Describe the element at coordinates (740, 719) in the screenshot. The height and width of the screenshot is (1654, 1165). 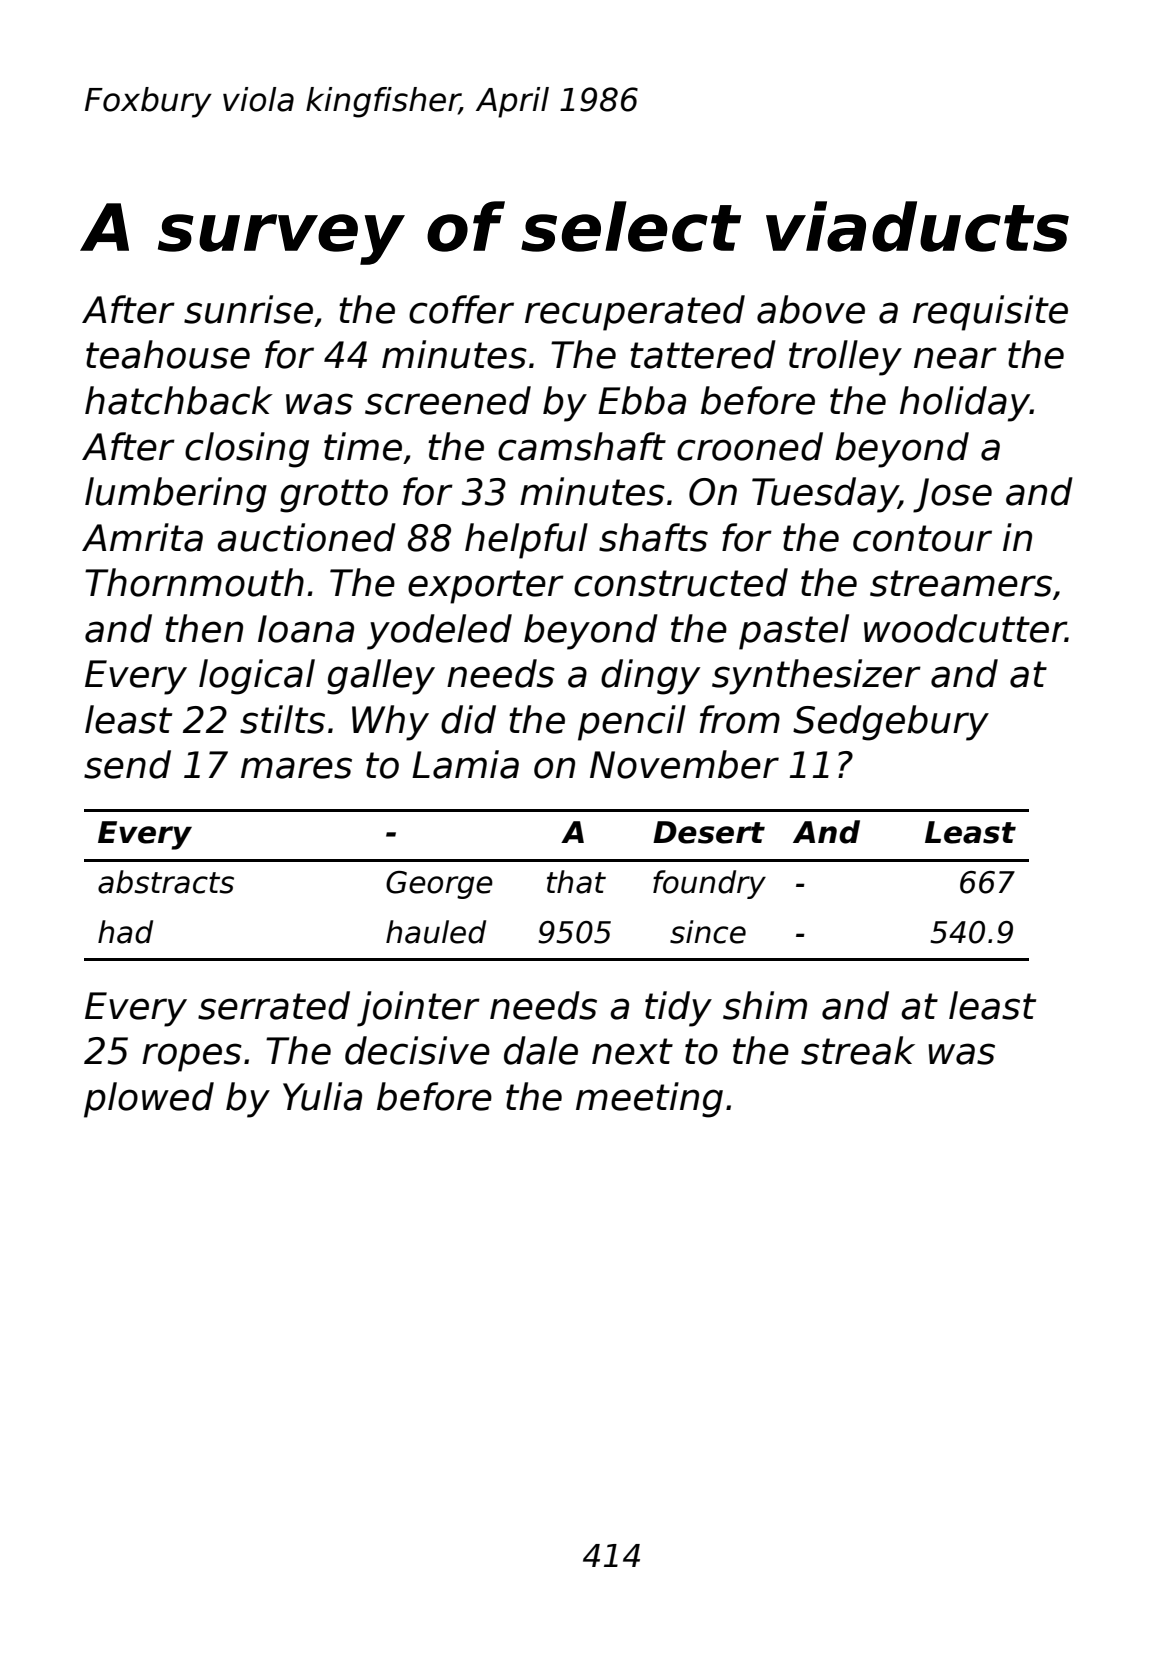
I see `from` at that location.
